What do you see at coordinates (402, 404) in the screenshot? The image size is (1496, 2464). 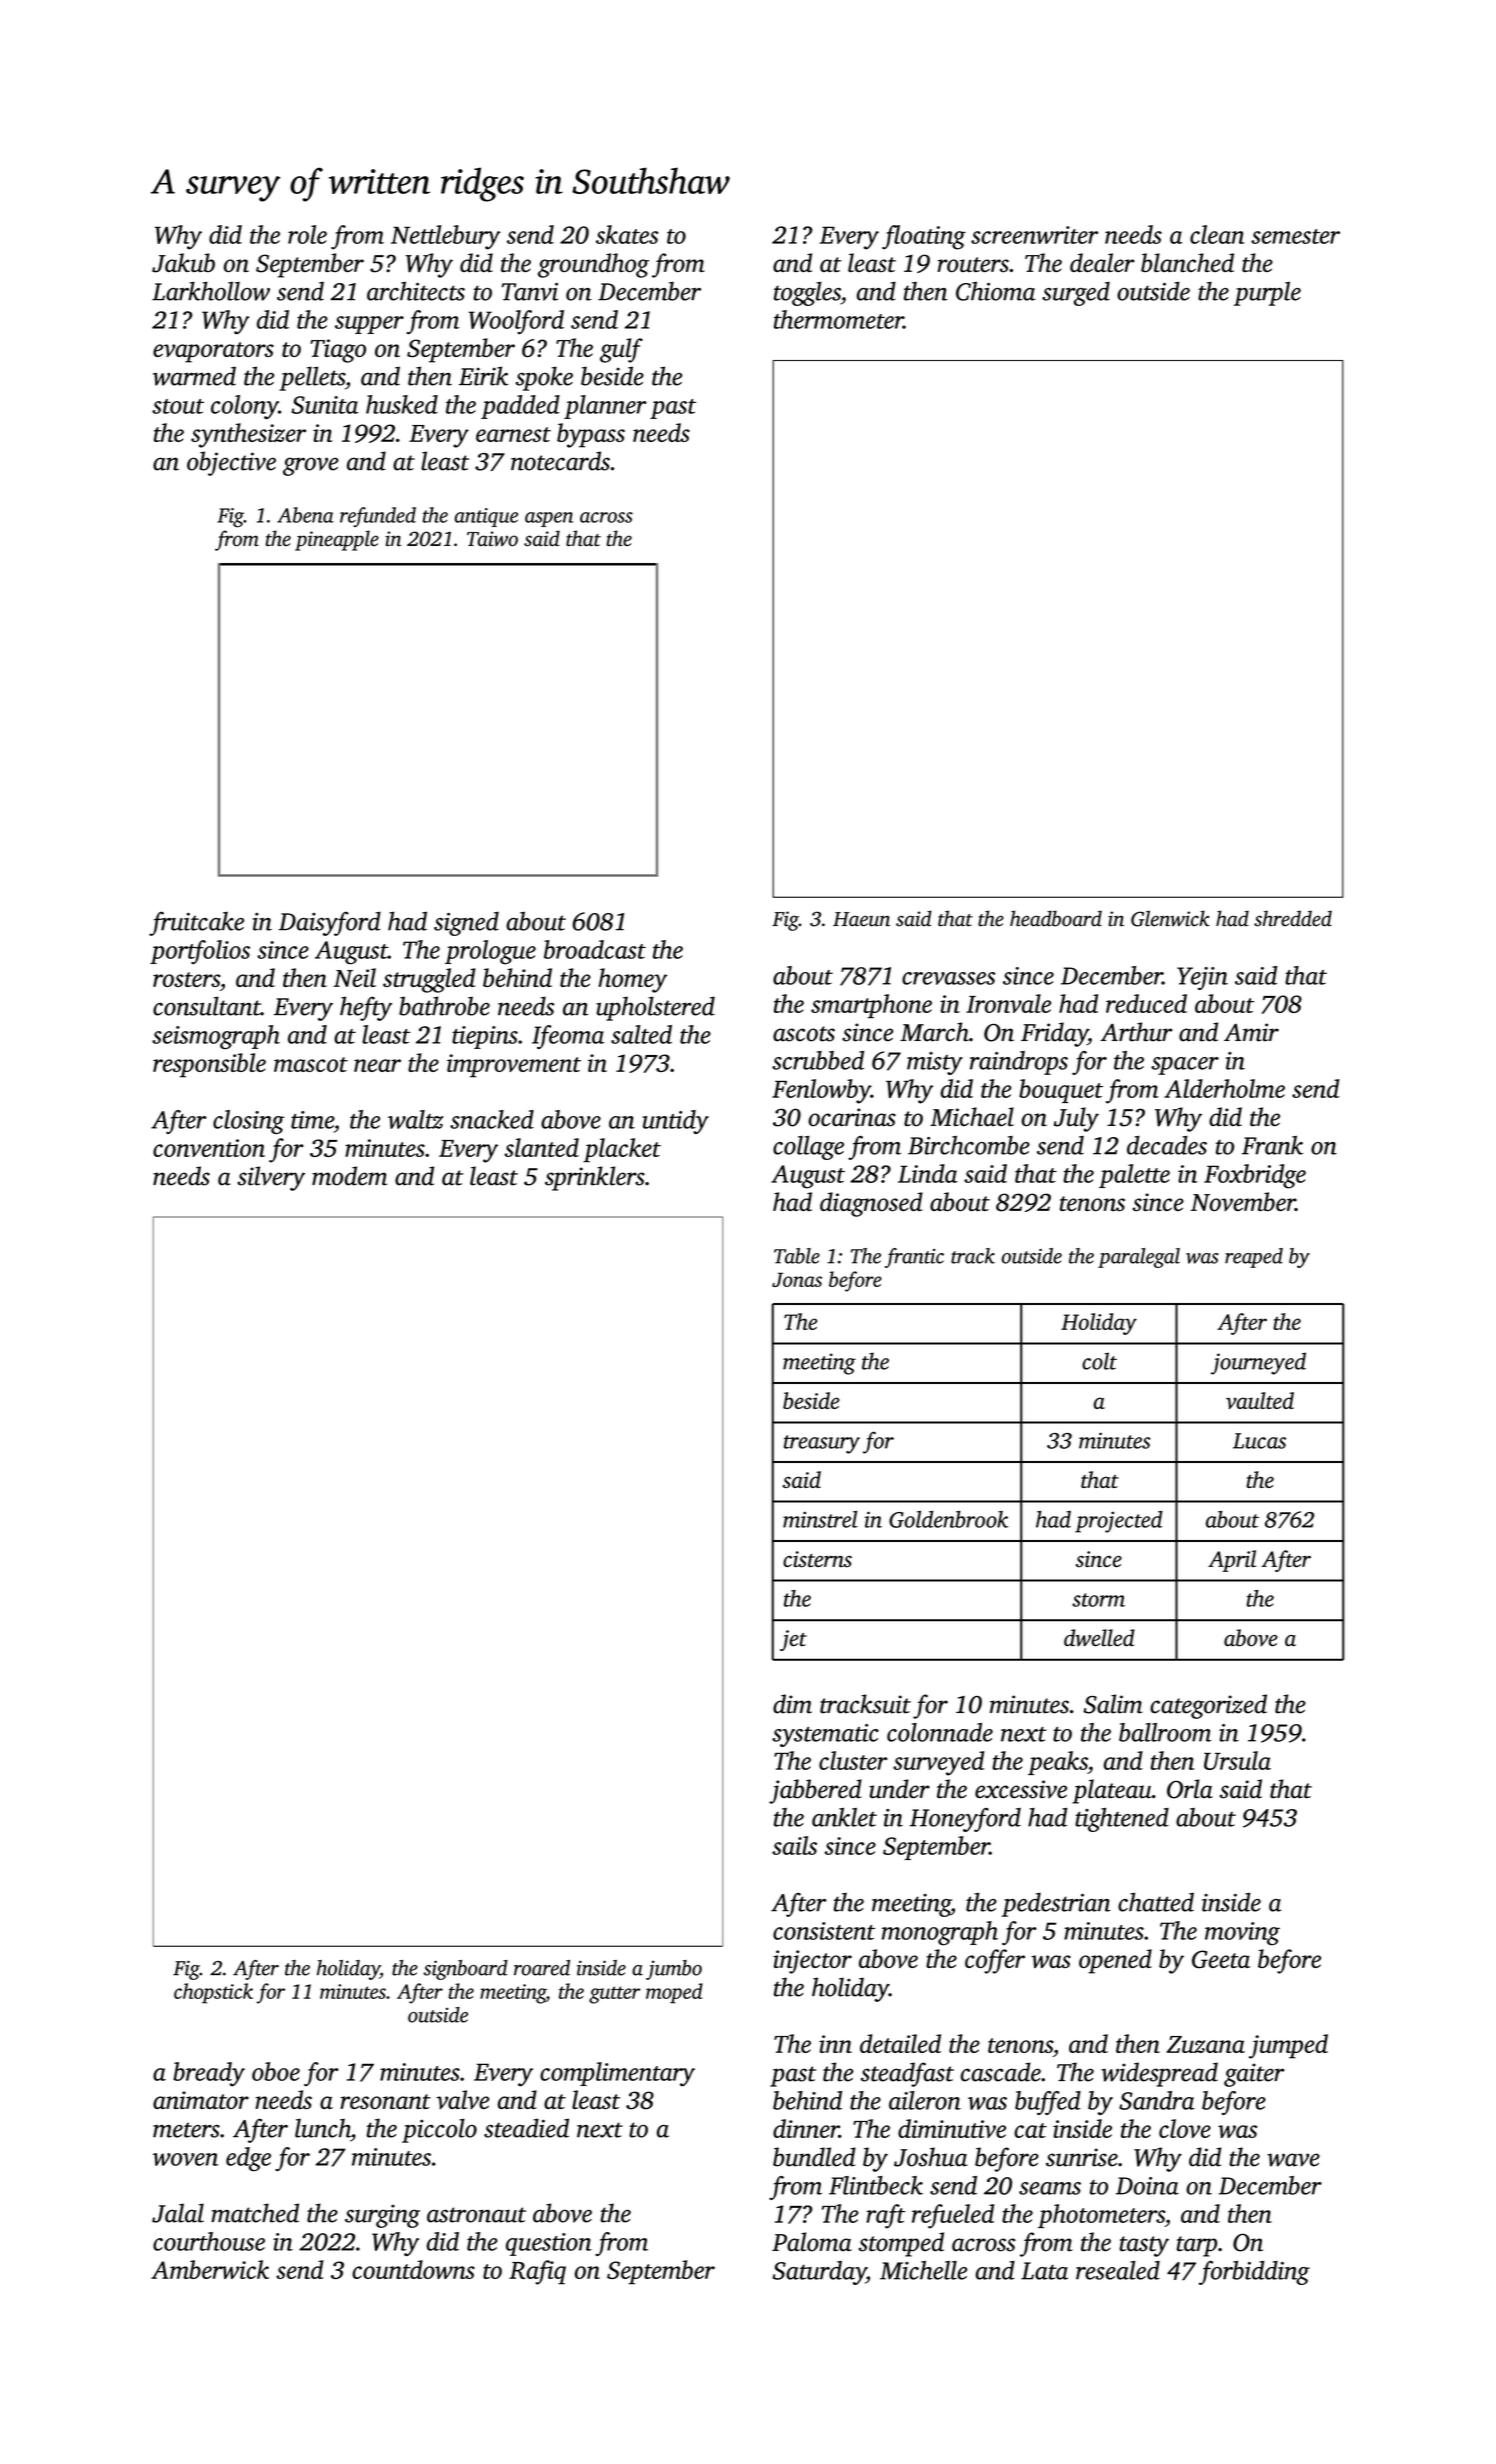 I see `husked` at bounding box center [402, 404].
